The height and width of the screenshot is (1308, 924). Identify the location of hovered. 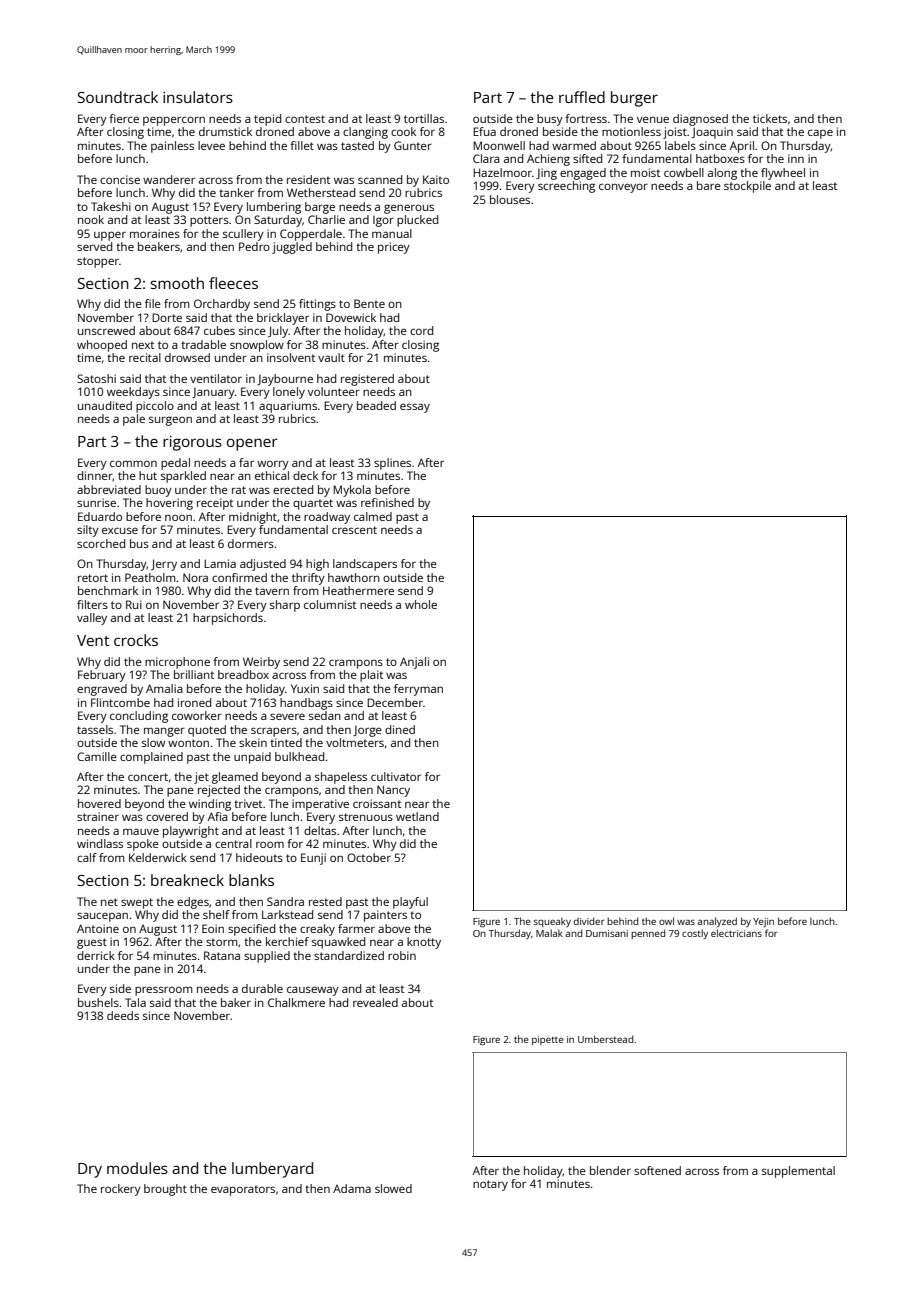
(99, 803).
